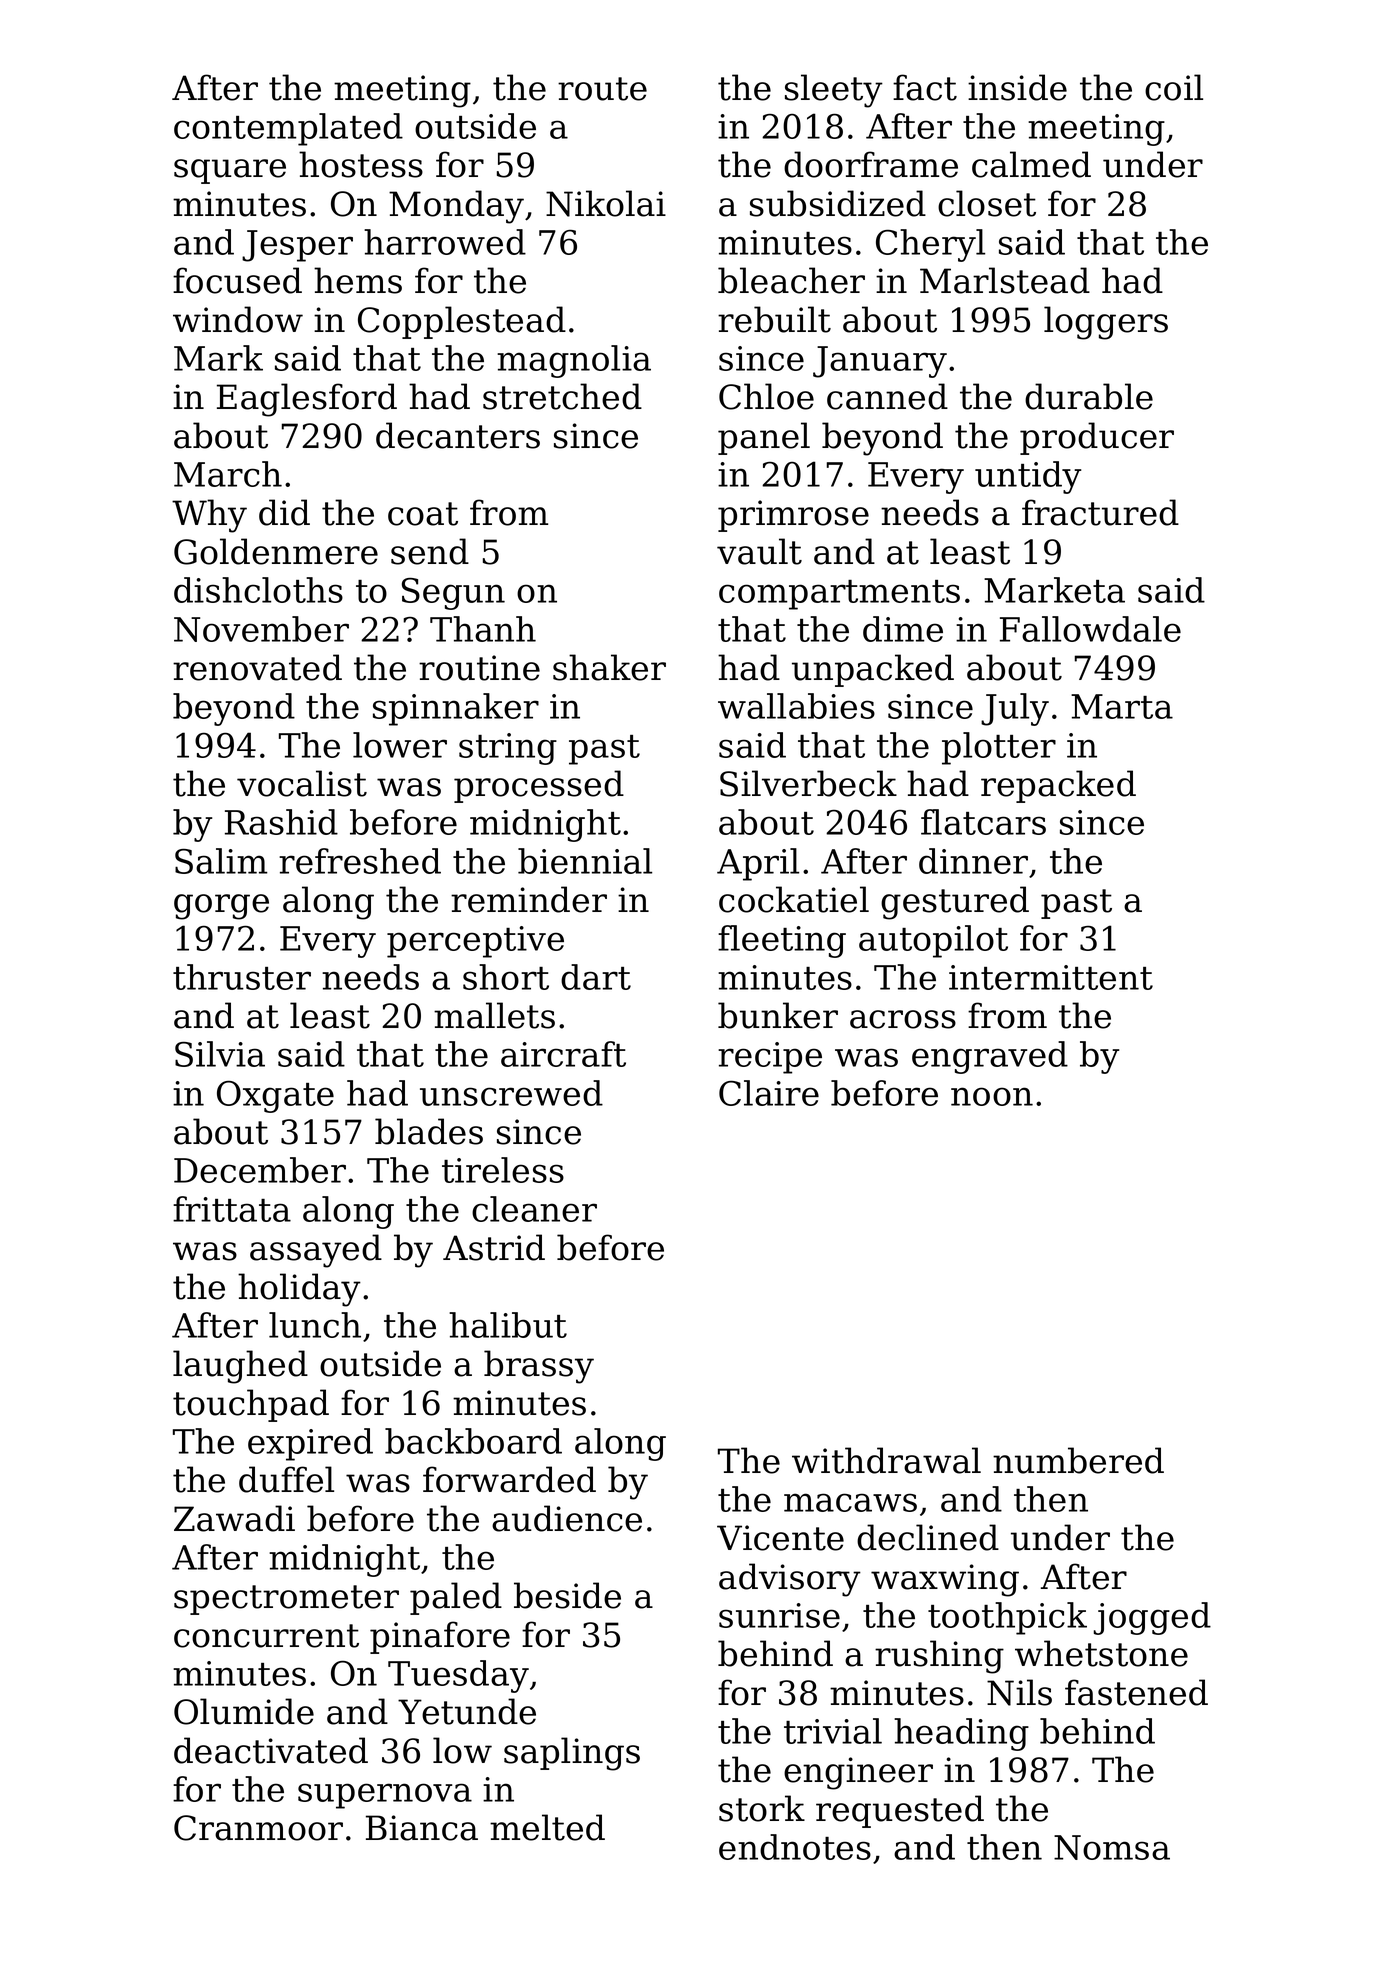  Describe the element at coordinates (1090, 629) in the image. I see `Fallowdale` at that location.
